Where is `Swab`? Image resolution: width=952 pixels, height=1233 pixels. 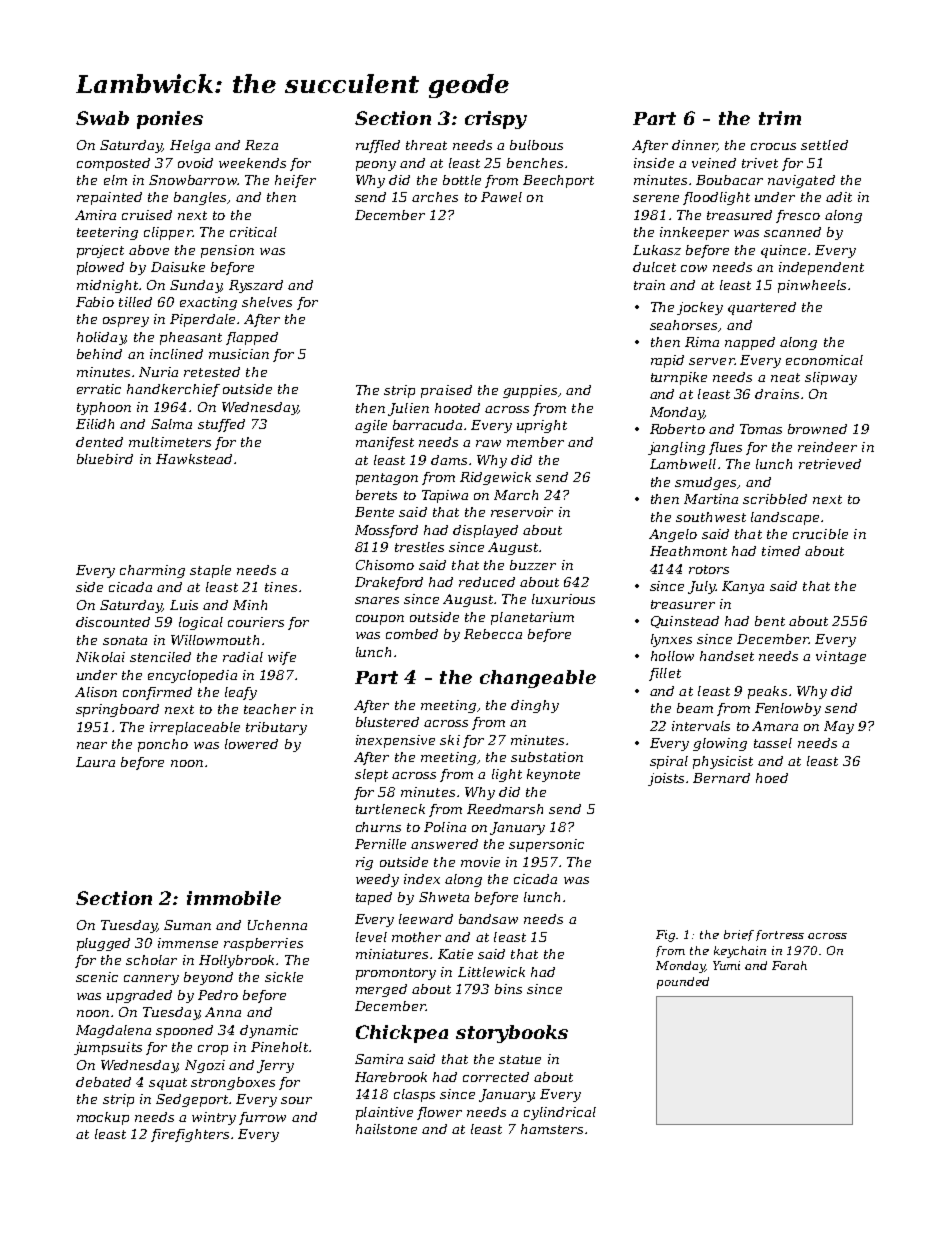 Swab is located at coordinates (102, 118).
